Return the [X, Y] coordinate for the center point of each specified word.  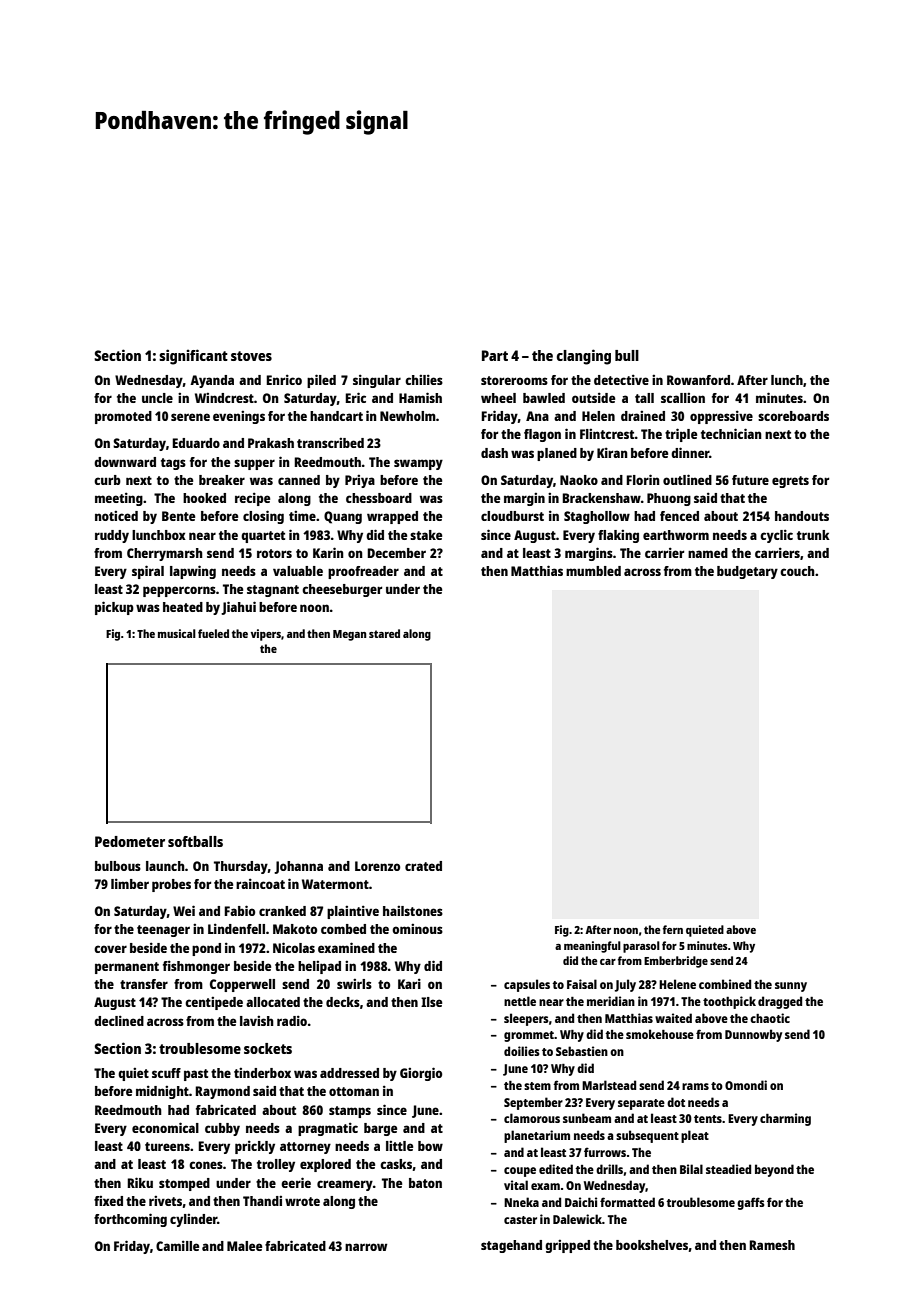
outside [593, 397]
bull [627, 355]
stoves [251, 356]
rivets [165, 1201]
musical [177, 633]
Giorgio [421, 1074]
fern [673, 929]
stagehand [511, 1246]
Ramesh [772, 1245]
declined [119, 1020]
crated [423, 866]
